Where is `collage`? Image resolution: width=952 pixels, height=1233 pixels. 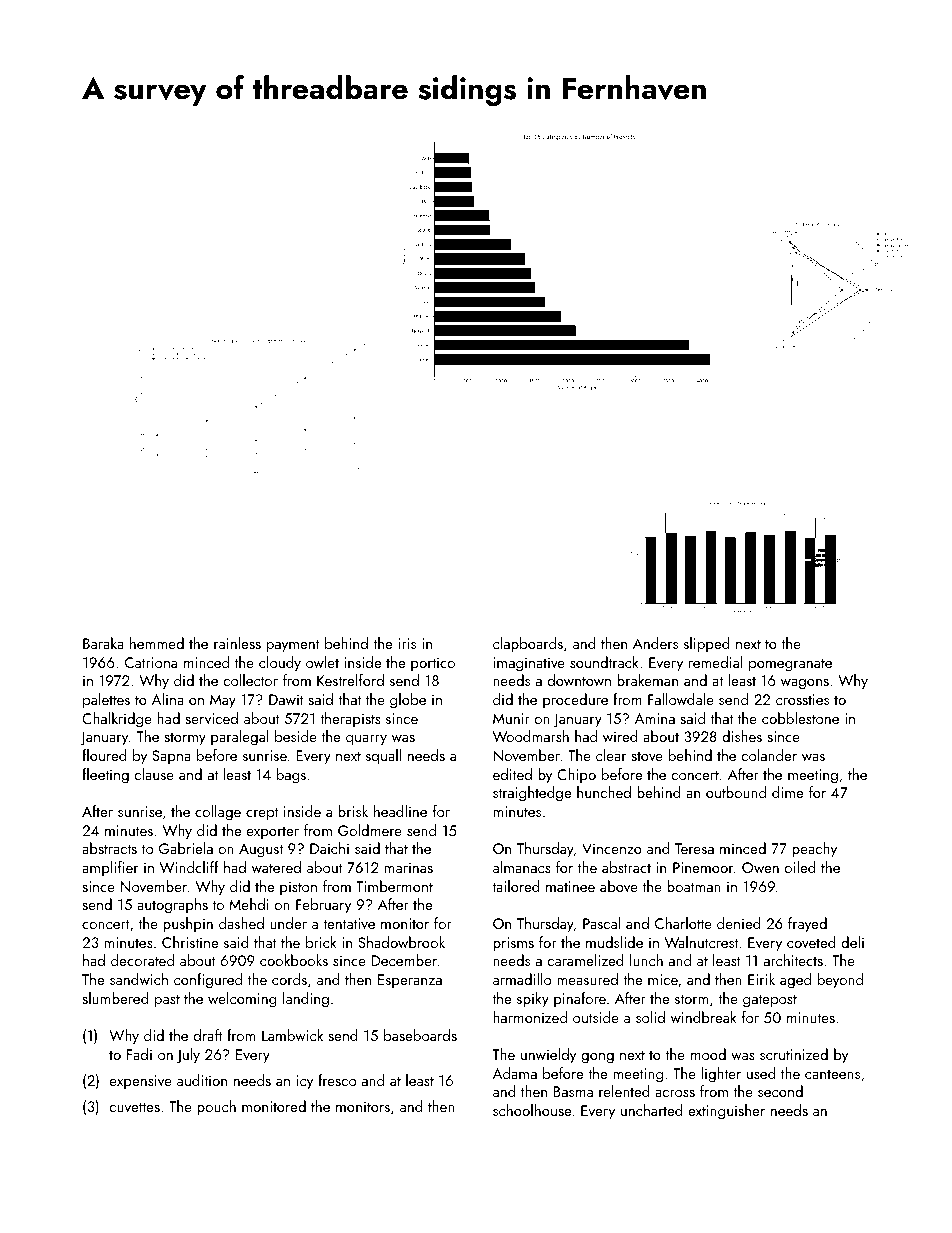 collage is located at coordinates (218, 813).
